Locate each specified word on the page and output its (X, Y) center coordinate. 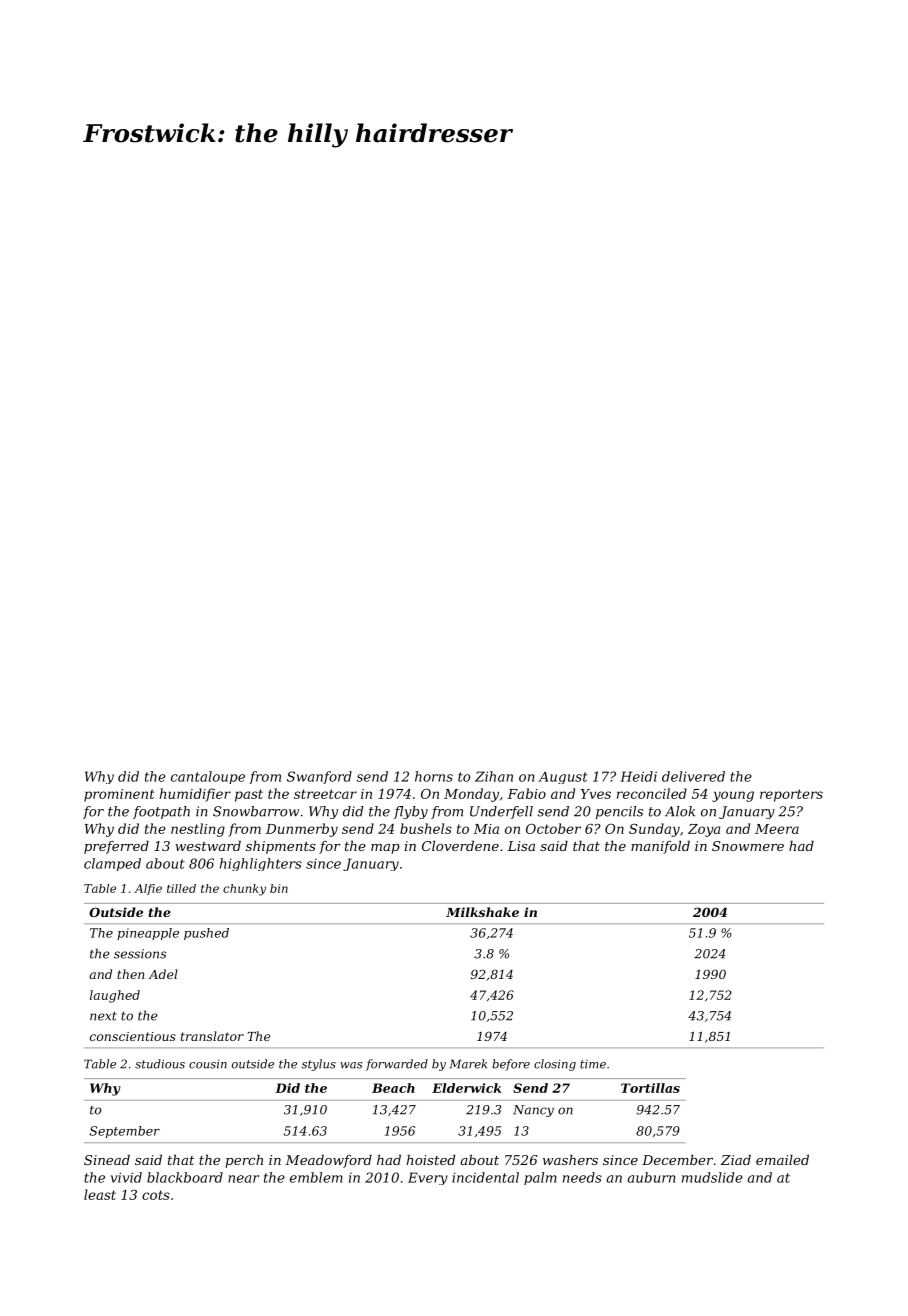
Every (428, 1178)
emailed (782, 1159)
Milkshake (482, 912)
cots (156, 1195)
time (593, 1064)
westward (208, 845)
